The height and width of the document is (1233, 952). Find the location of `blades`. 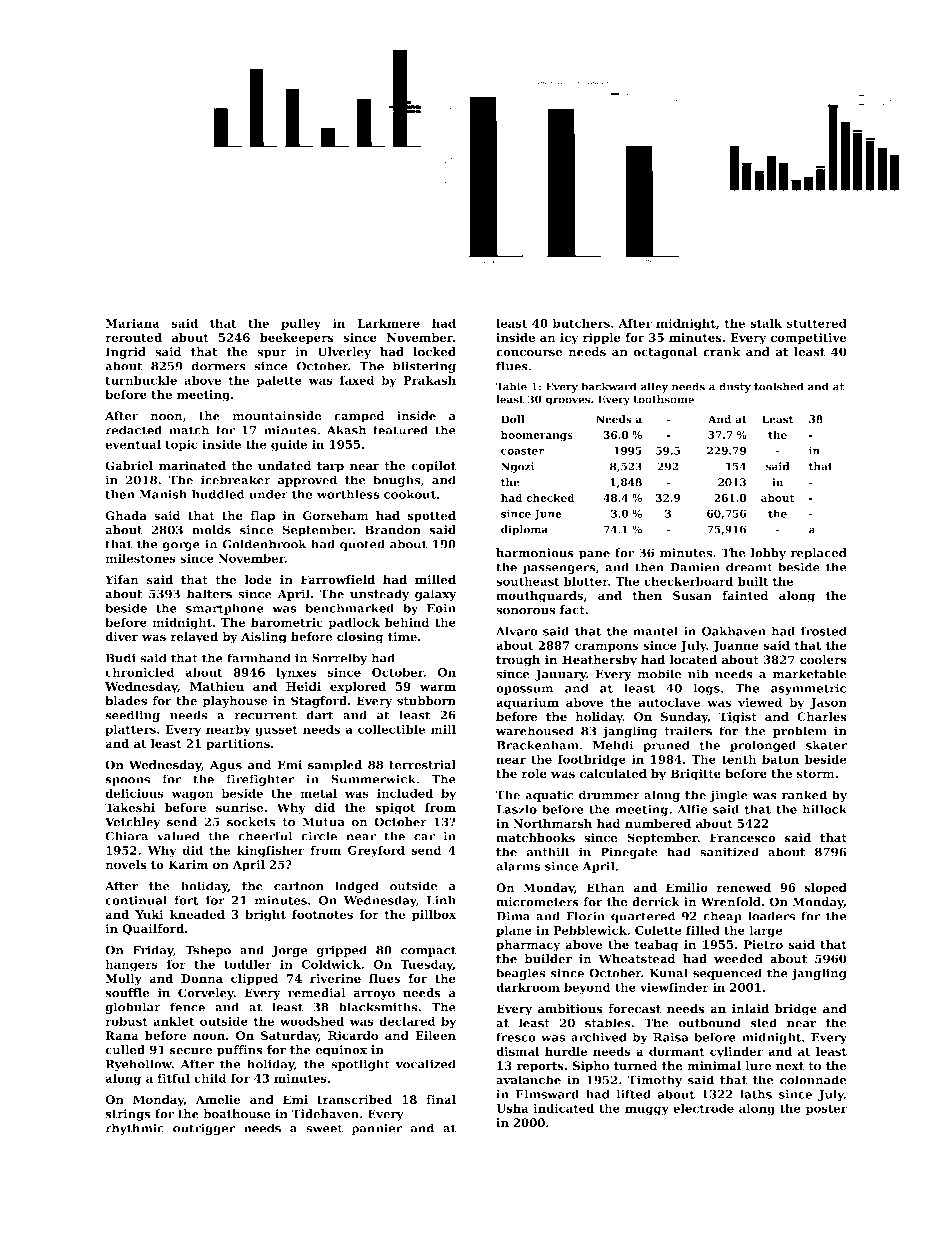

blades is located at coordinates (126, 701).
